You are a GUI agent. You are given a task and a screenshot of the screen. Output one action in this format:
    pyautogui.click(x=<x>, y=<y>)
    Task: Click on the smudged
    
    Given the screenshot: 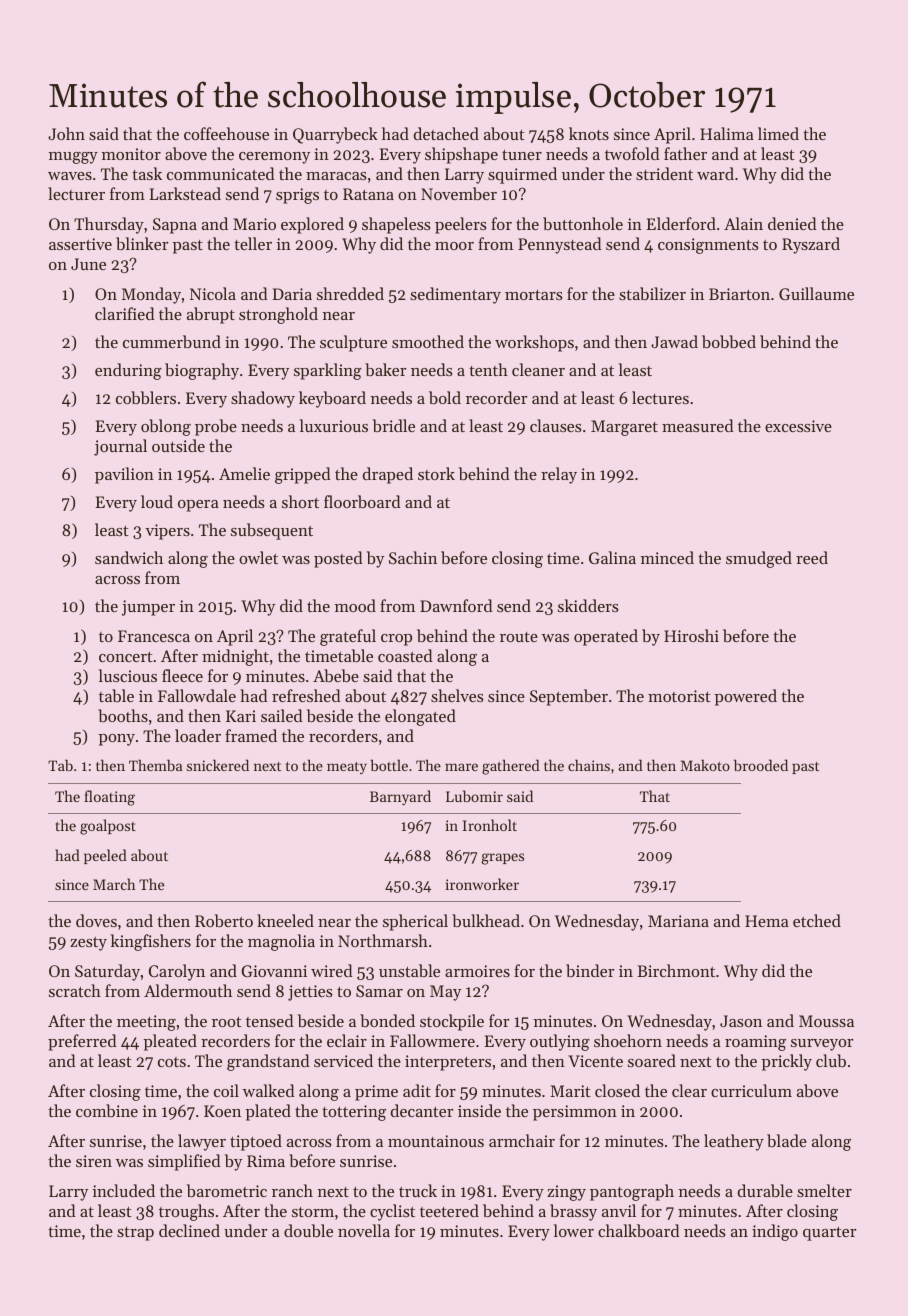 What is the action you would take?
    pyautogui.click(x=759, y=559)
